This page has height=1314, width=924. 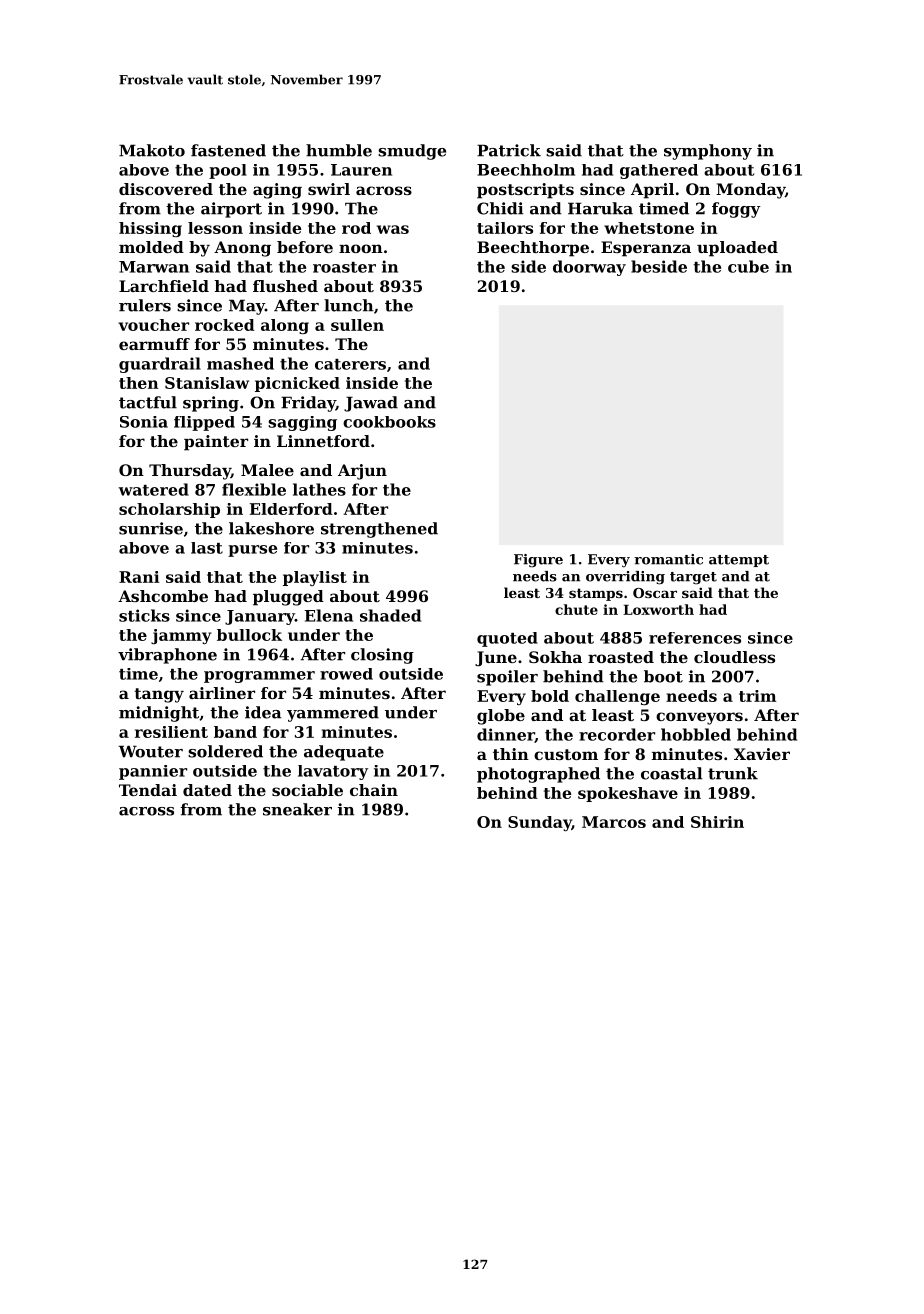 What do you see at coordinates (152, 150) in the page?
I see `Makoto` at bounding box center [152, 150].
